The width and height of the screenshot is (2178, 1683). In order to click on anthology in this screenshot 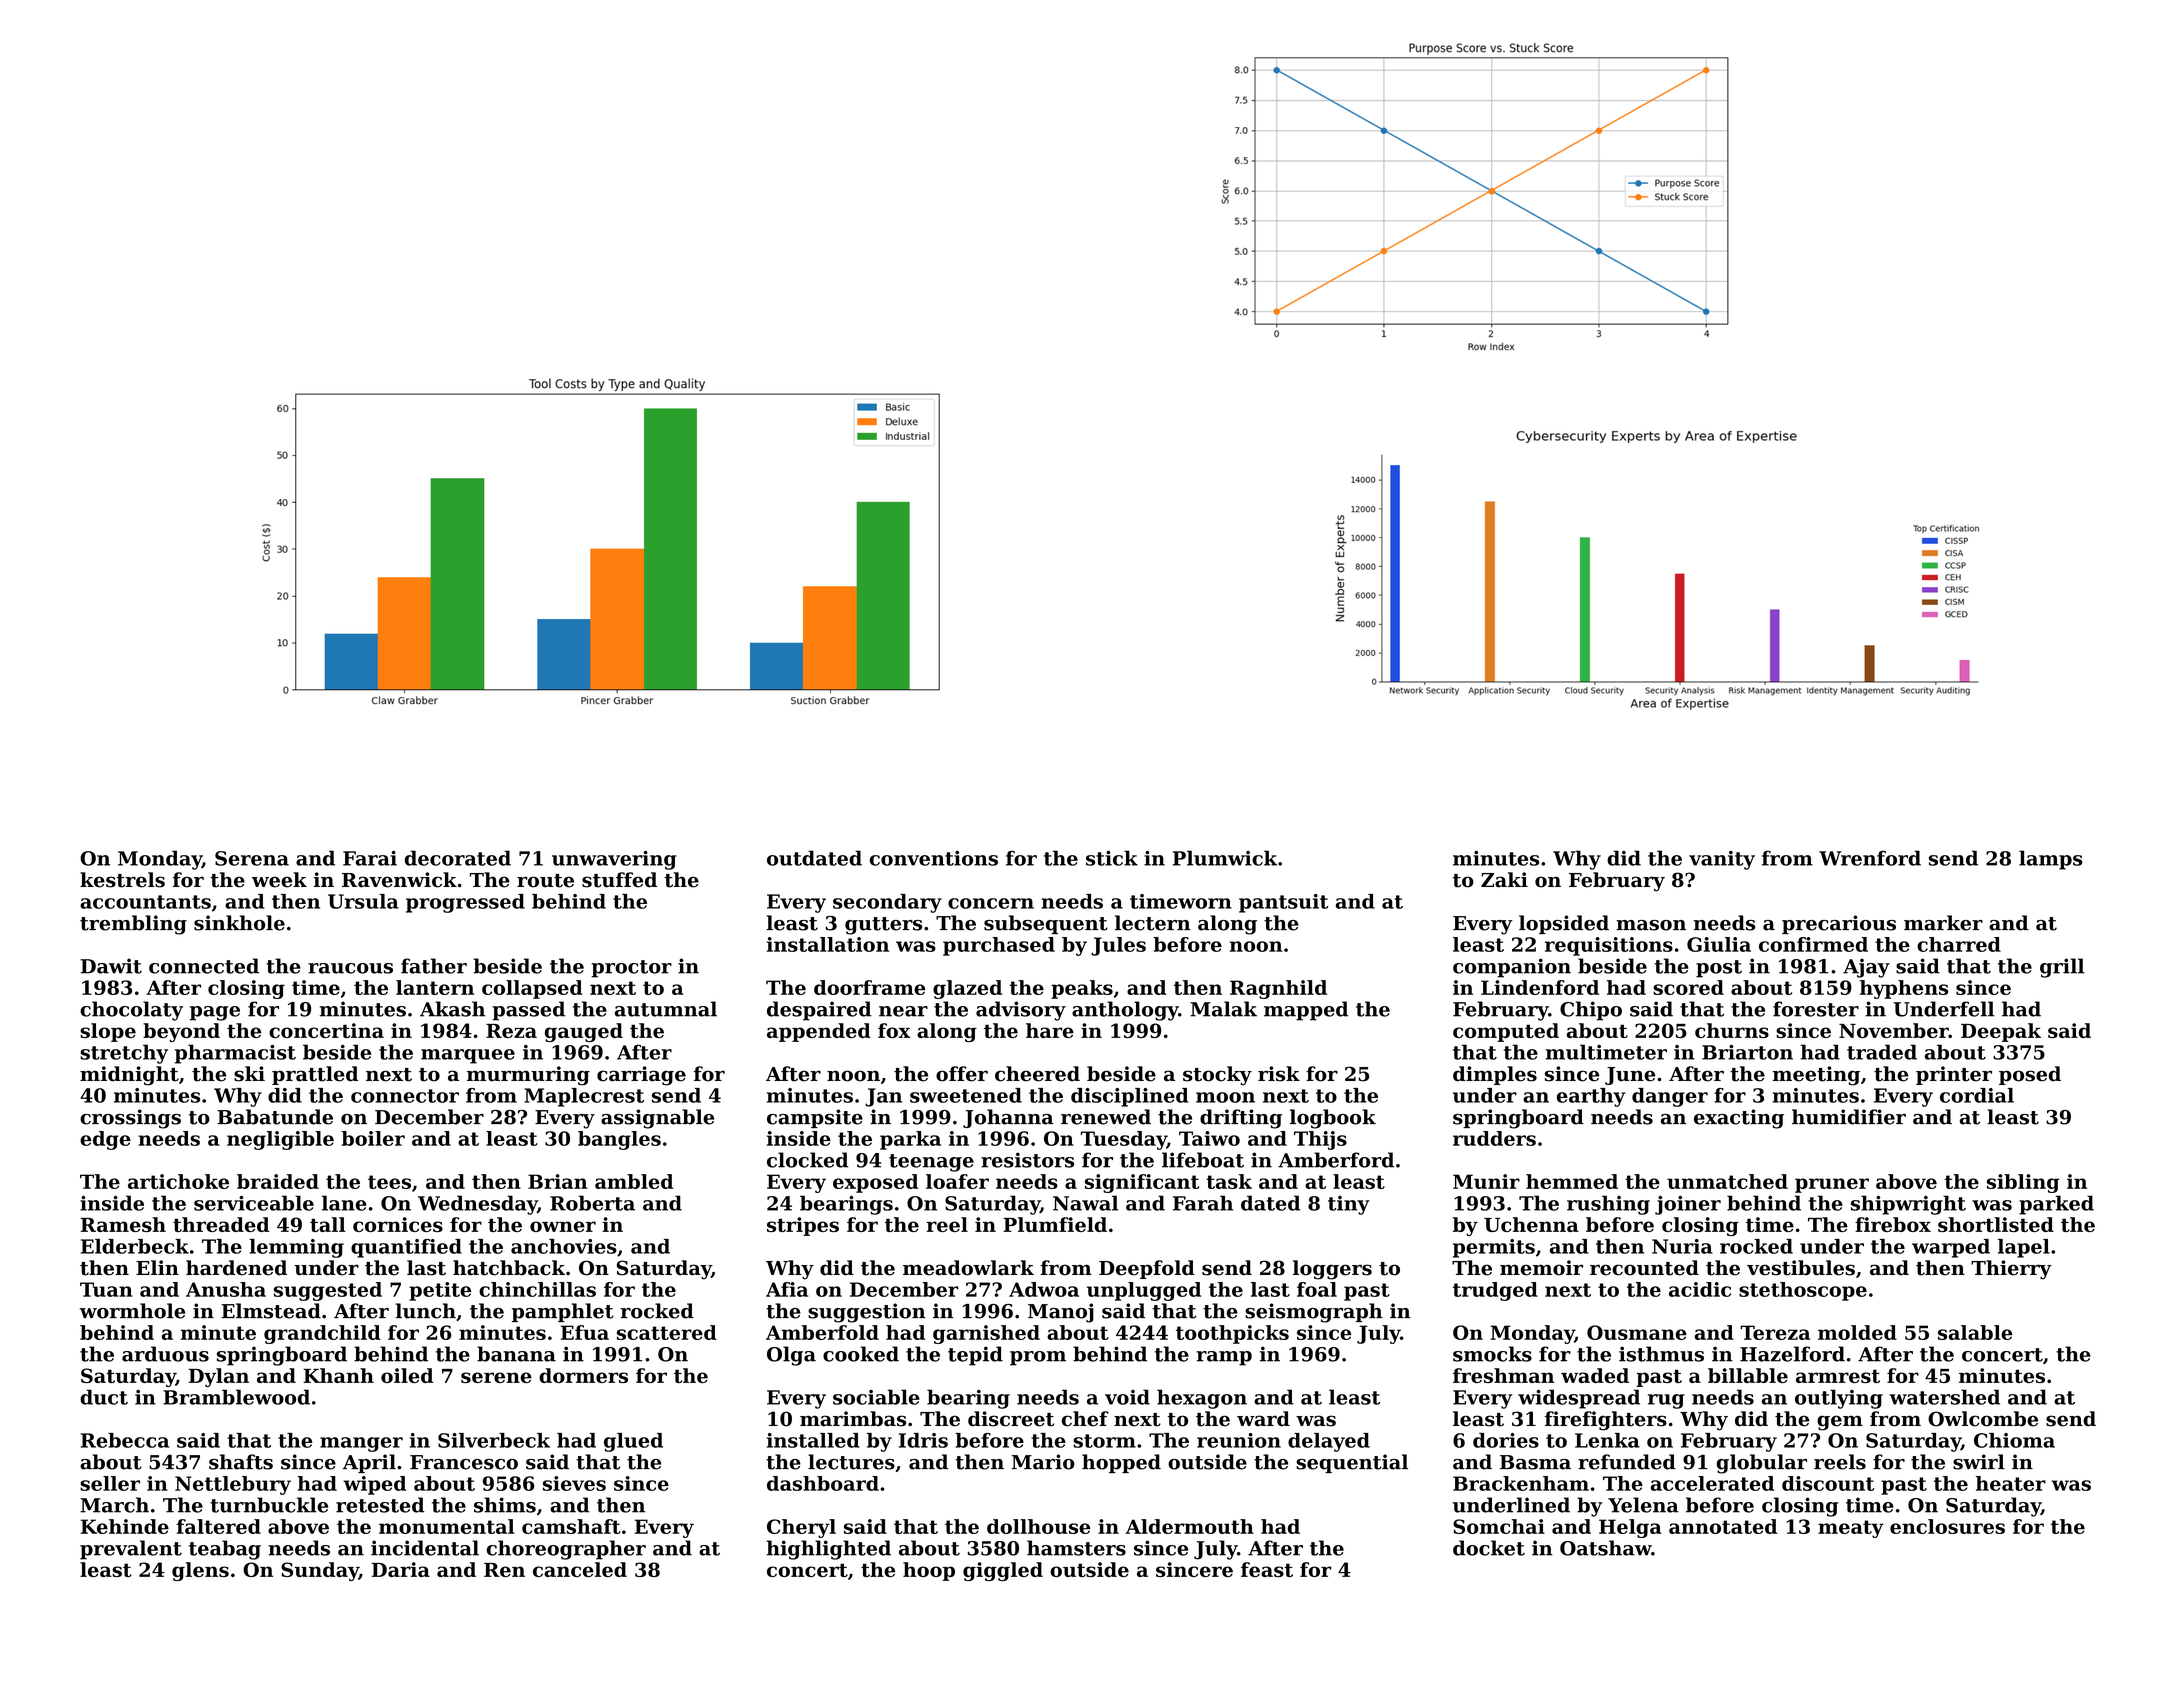, I will do `click(1125, 1011)`.
